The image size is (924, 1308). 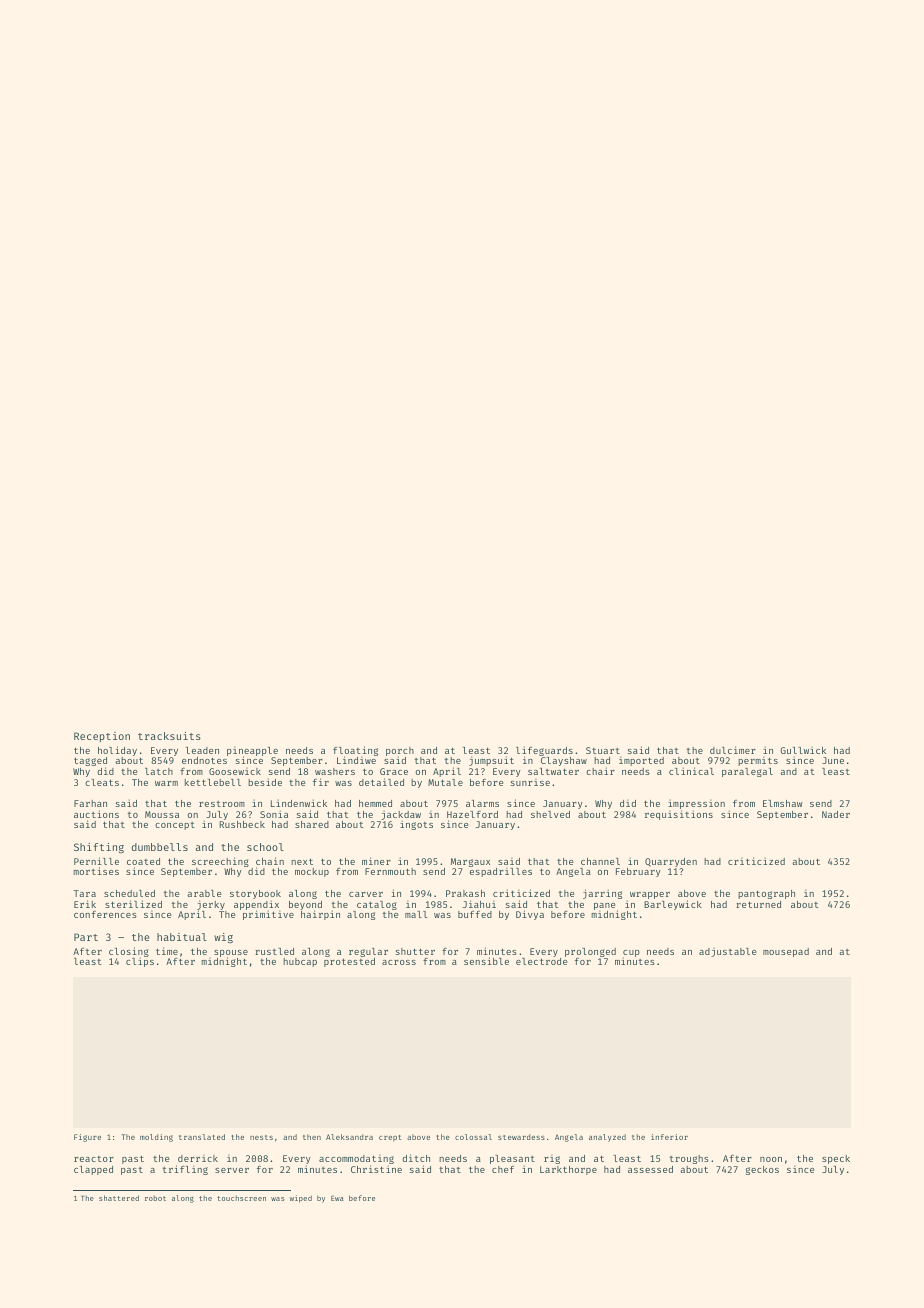 What do you see at coordinates (355, 751) in the page?
I see `floating` at bounding box center [355, 751].
